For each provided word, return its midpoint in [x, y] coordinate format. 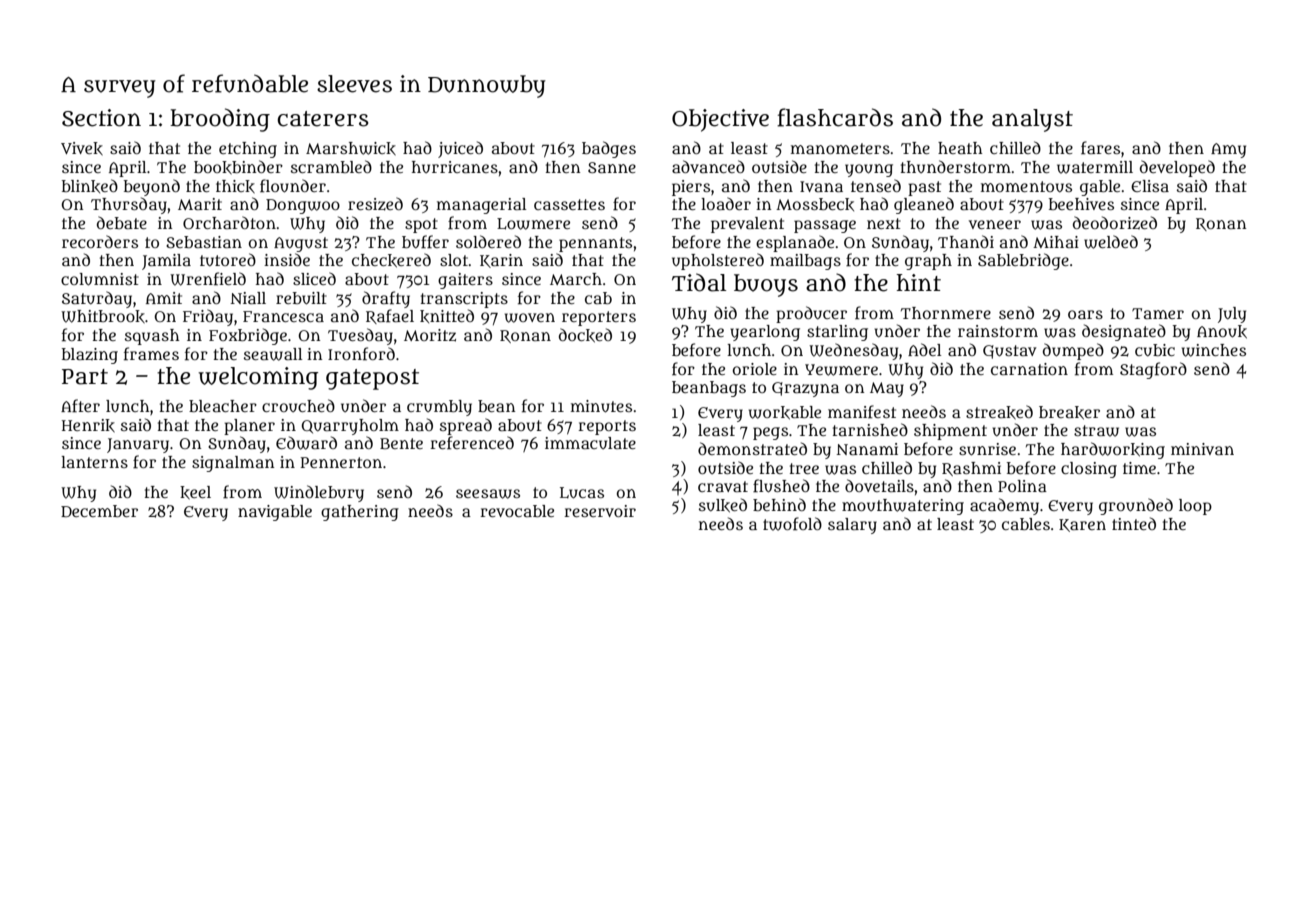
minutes [601, 406]
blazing [90, 356]
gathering [360, 513]
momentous [1026, 187]
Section [101, 118]
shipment [950, 432]
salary [852, 526]
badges [609, 149]
